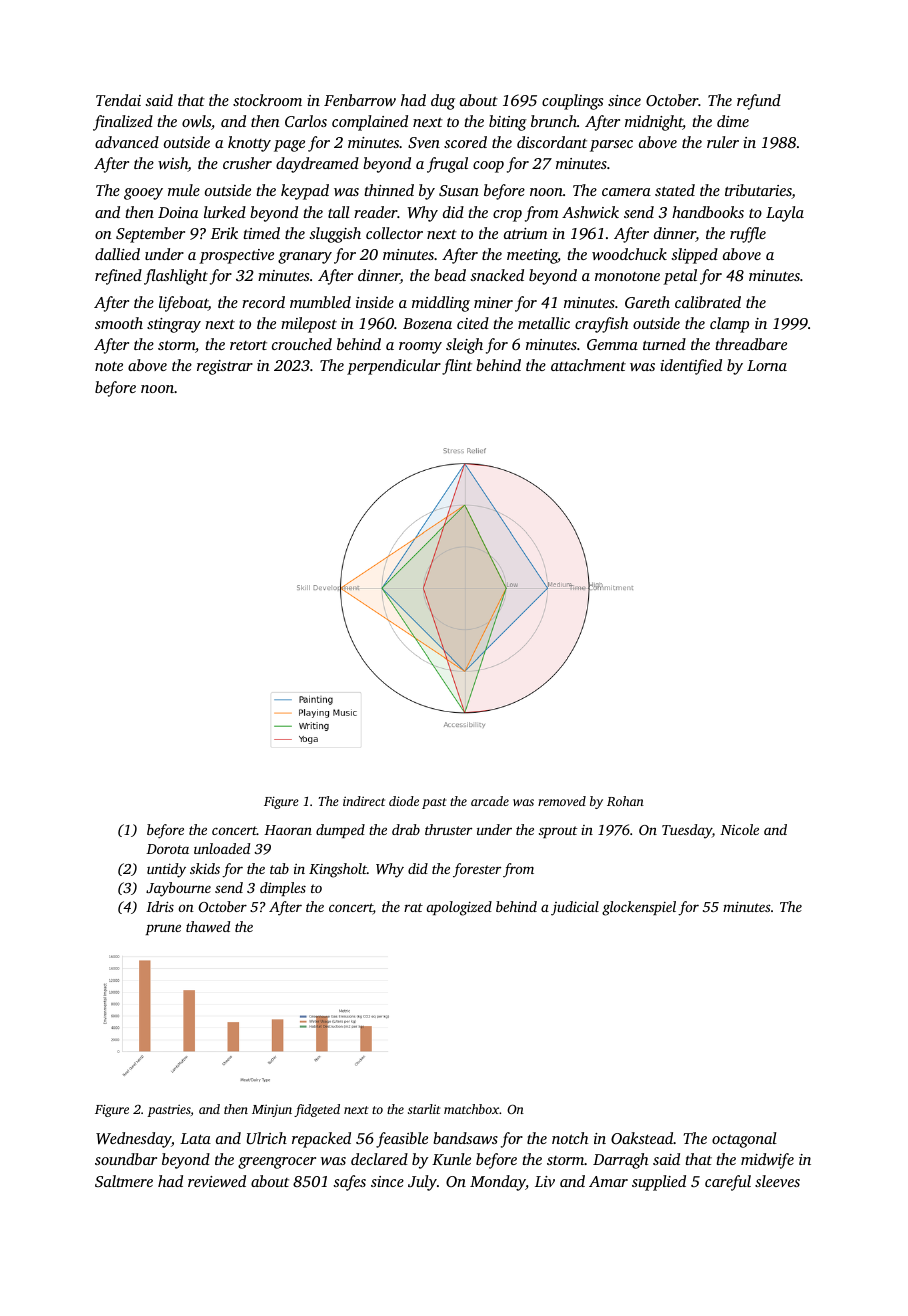 This screenshot has width=908, height=1316. Describe the element at coordinates (739, 829) in the screenshot. I see `Nicole` at that location.
